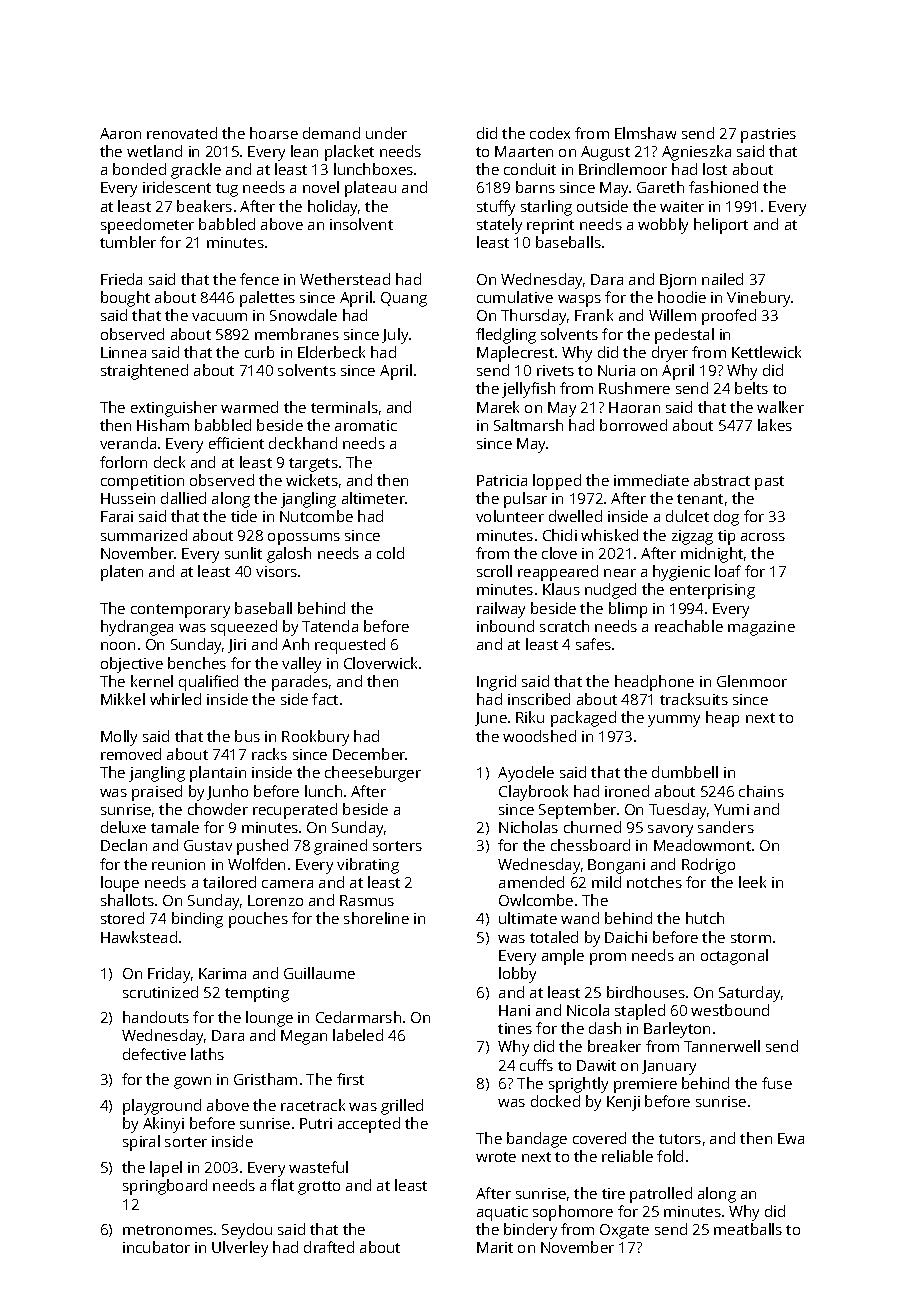 The width and height of the screenshot is (908, 1316). I want to click on straightened, so click(144, 372).
